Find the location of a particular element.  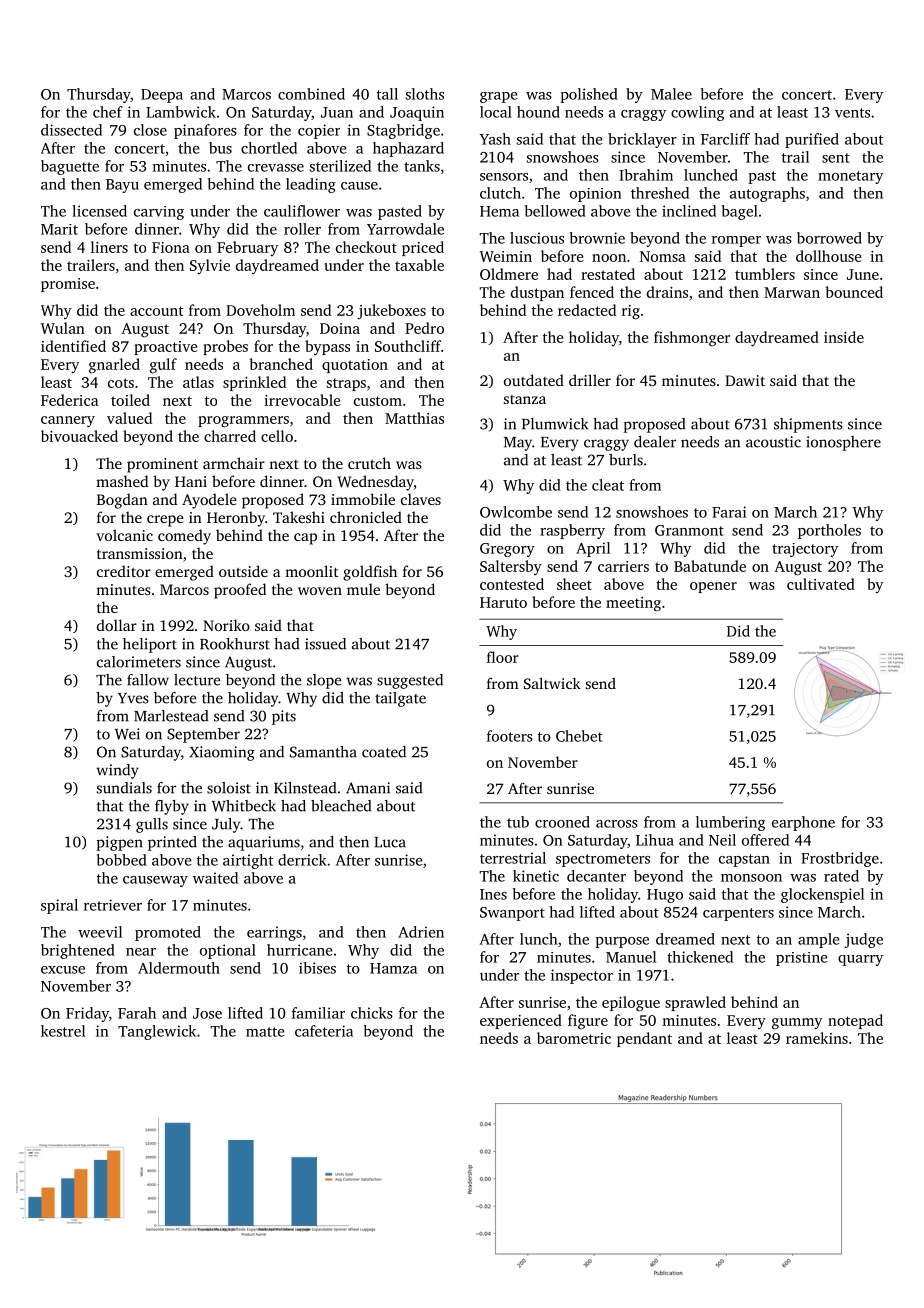

fallow is located at coordinates (148, 680).
